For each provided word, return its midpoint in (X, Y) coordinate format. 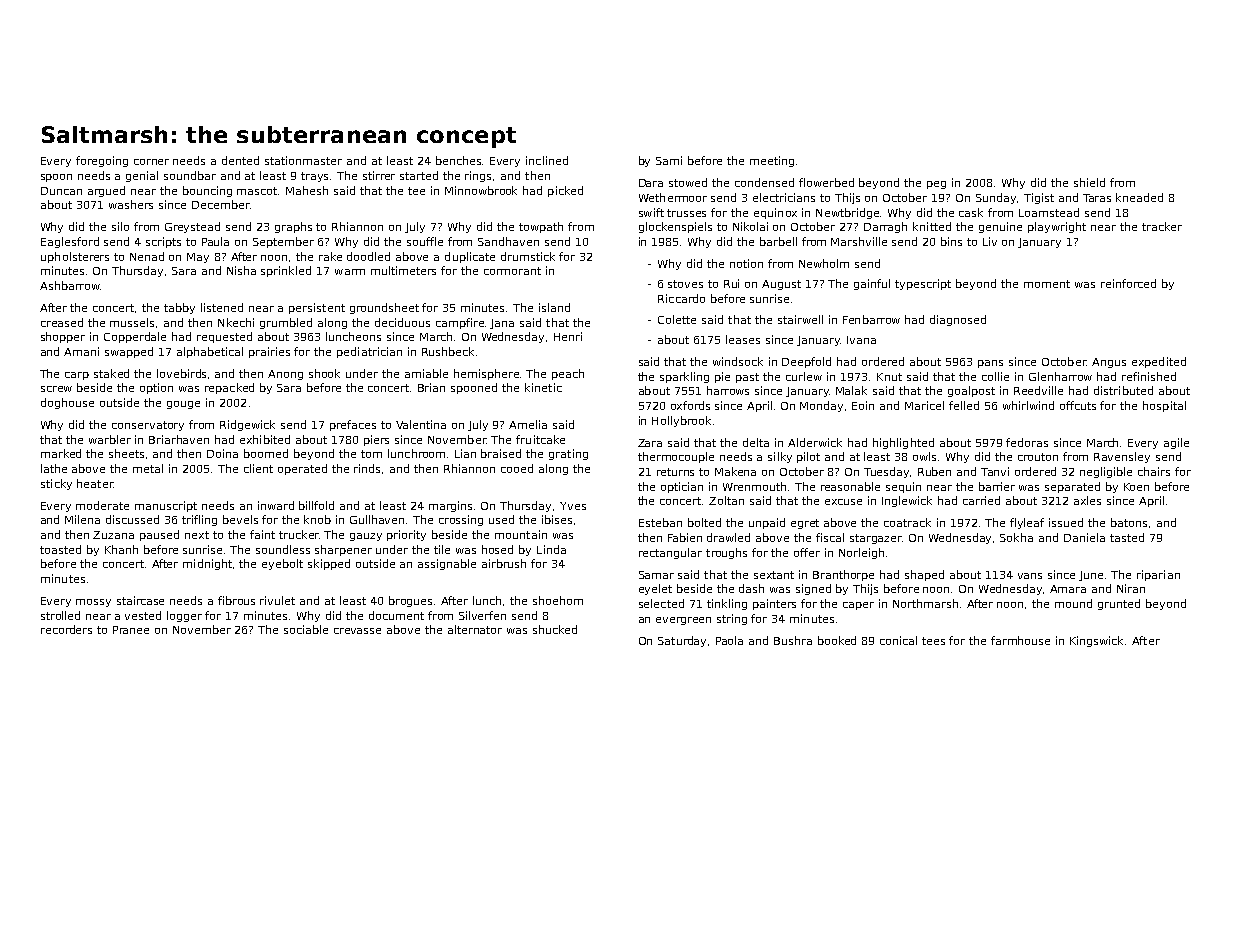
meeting (772, 161)
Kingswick (1098, 641)
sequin (903, 487)
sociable (306, 629)
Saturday (682, 641)
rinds (367, 468)
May (198, 258)
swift (651, 212)
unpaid (767, 523)
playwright (1057, 227)
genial (142, 176)
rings (478, 176)
